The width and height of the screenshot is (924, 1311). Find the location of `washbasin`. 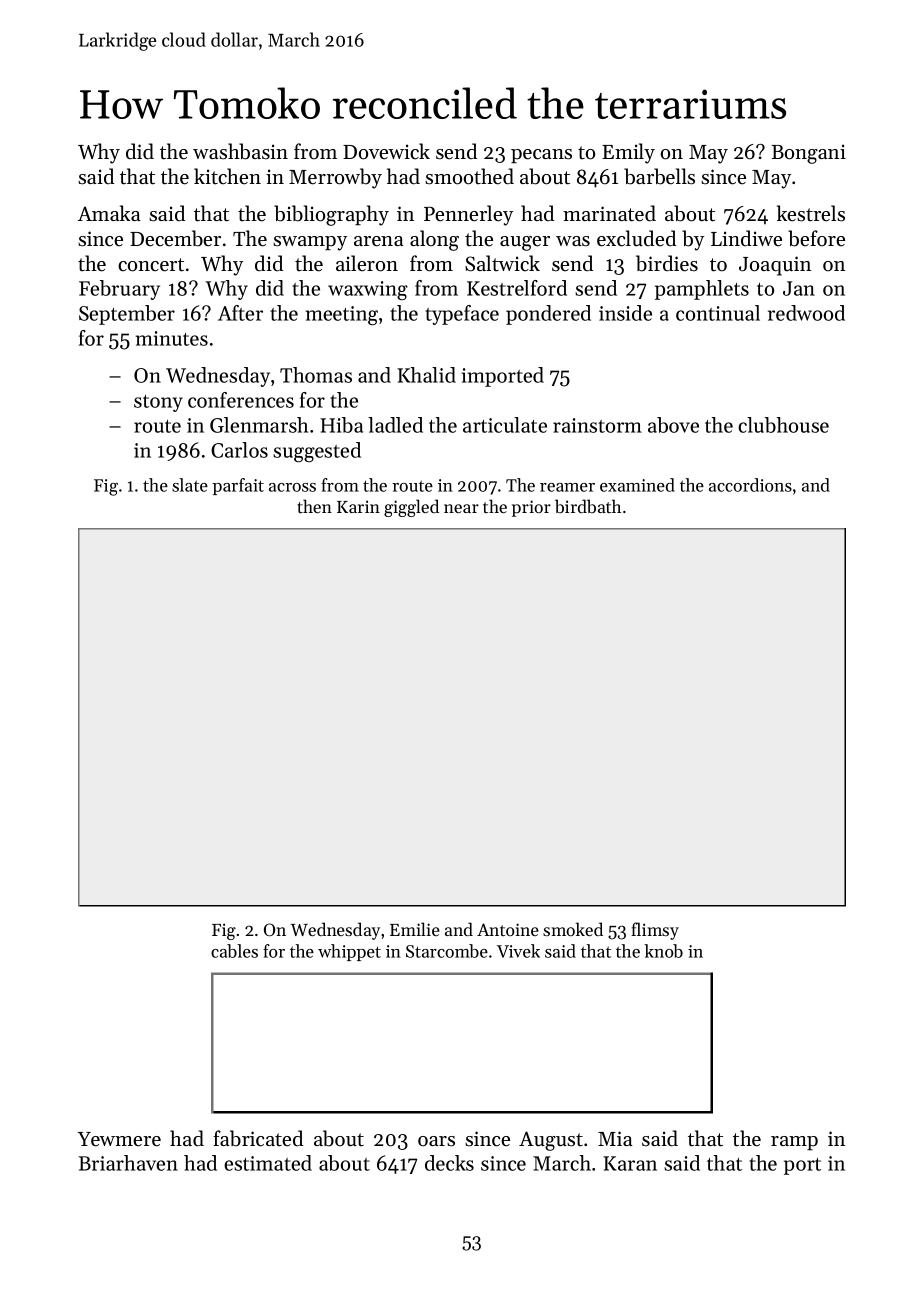

washbasin is located at coordinates (240, 151).
